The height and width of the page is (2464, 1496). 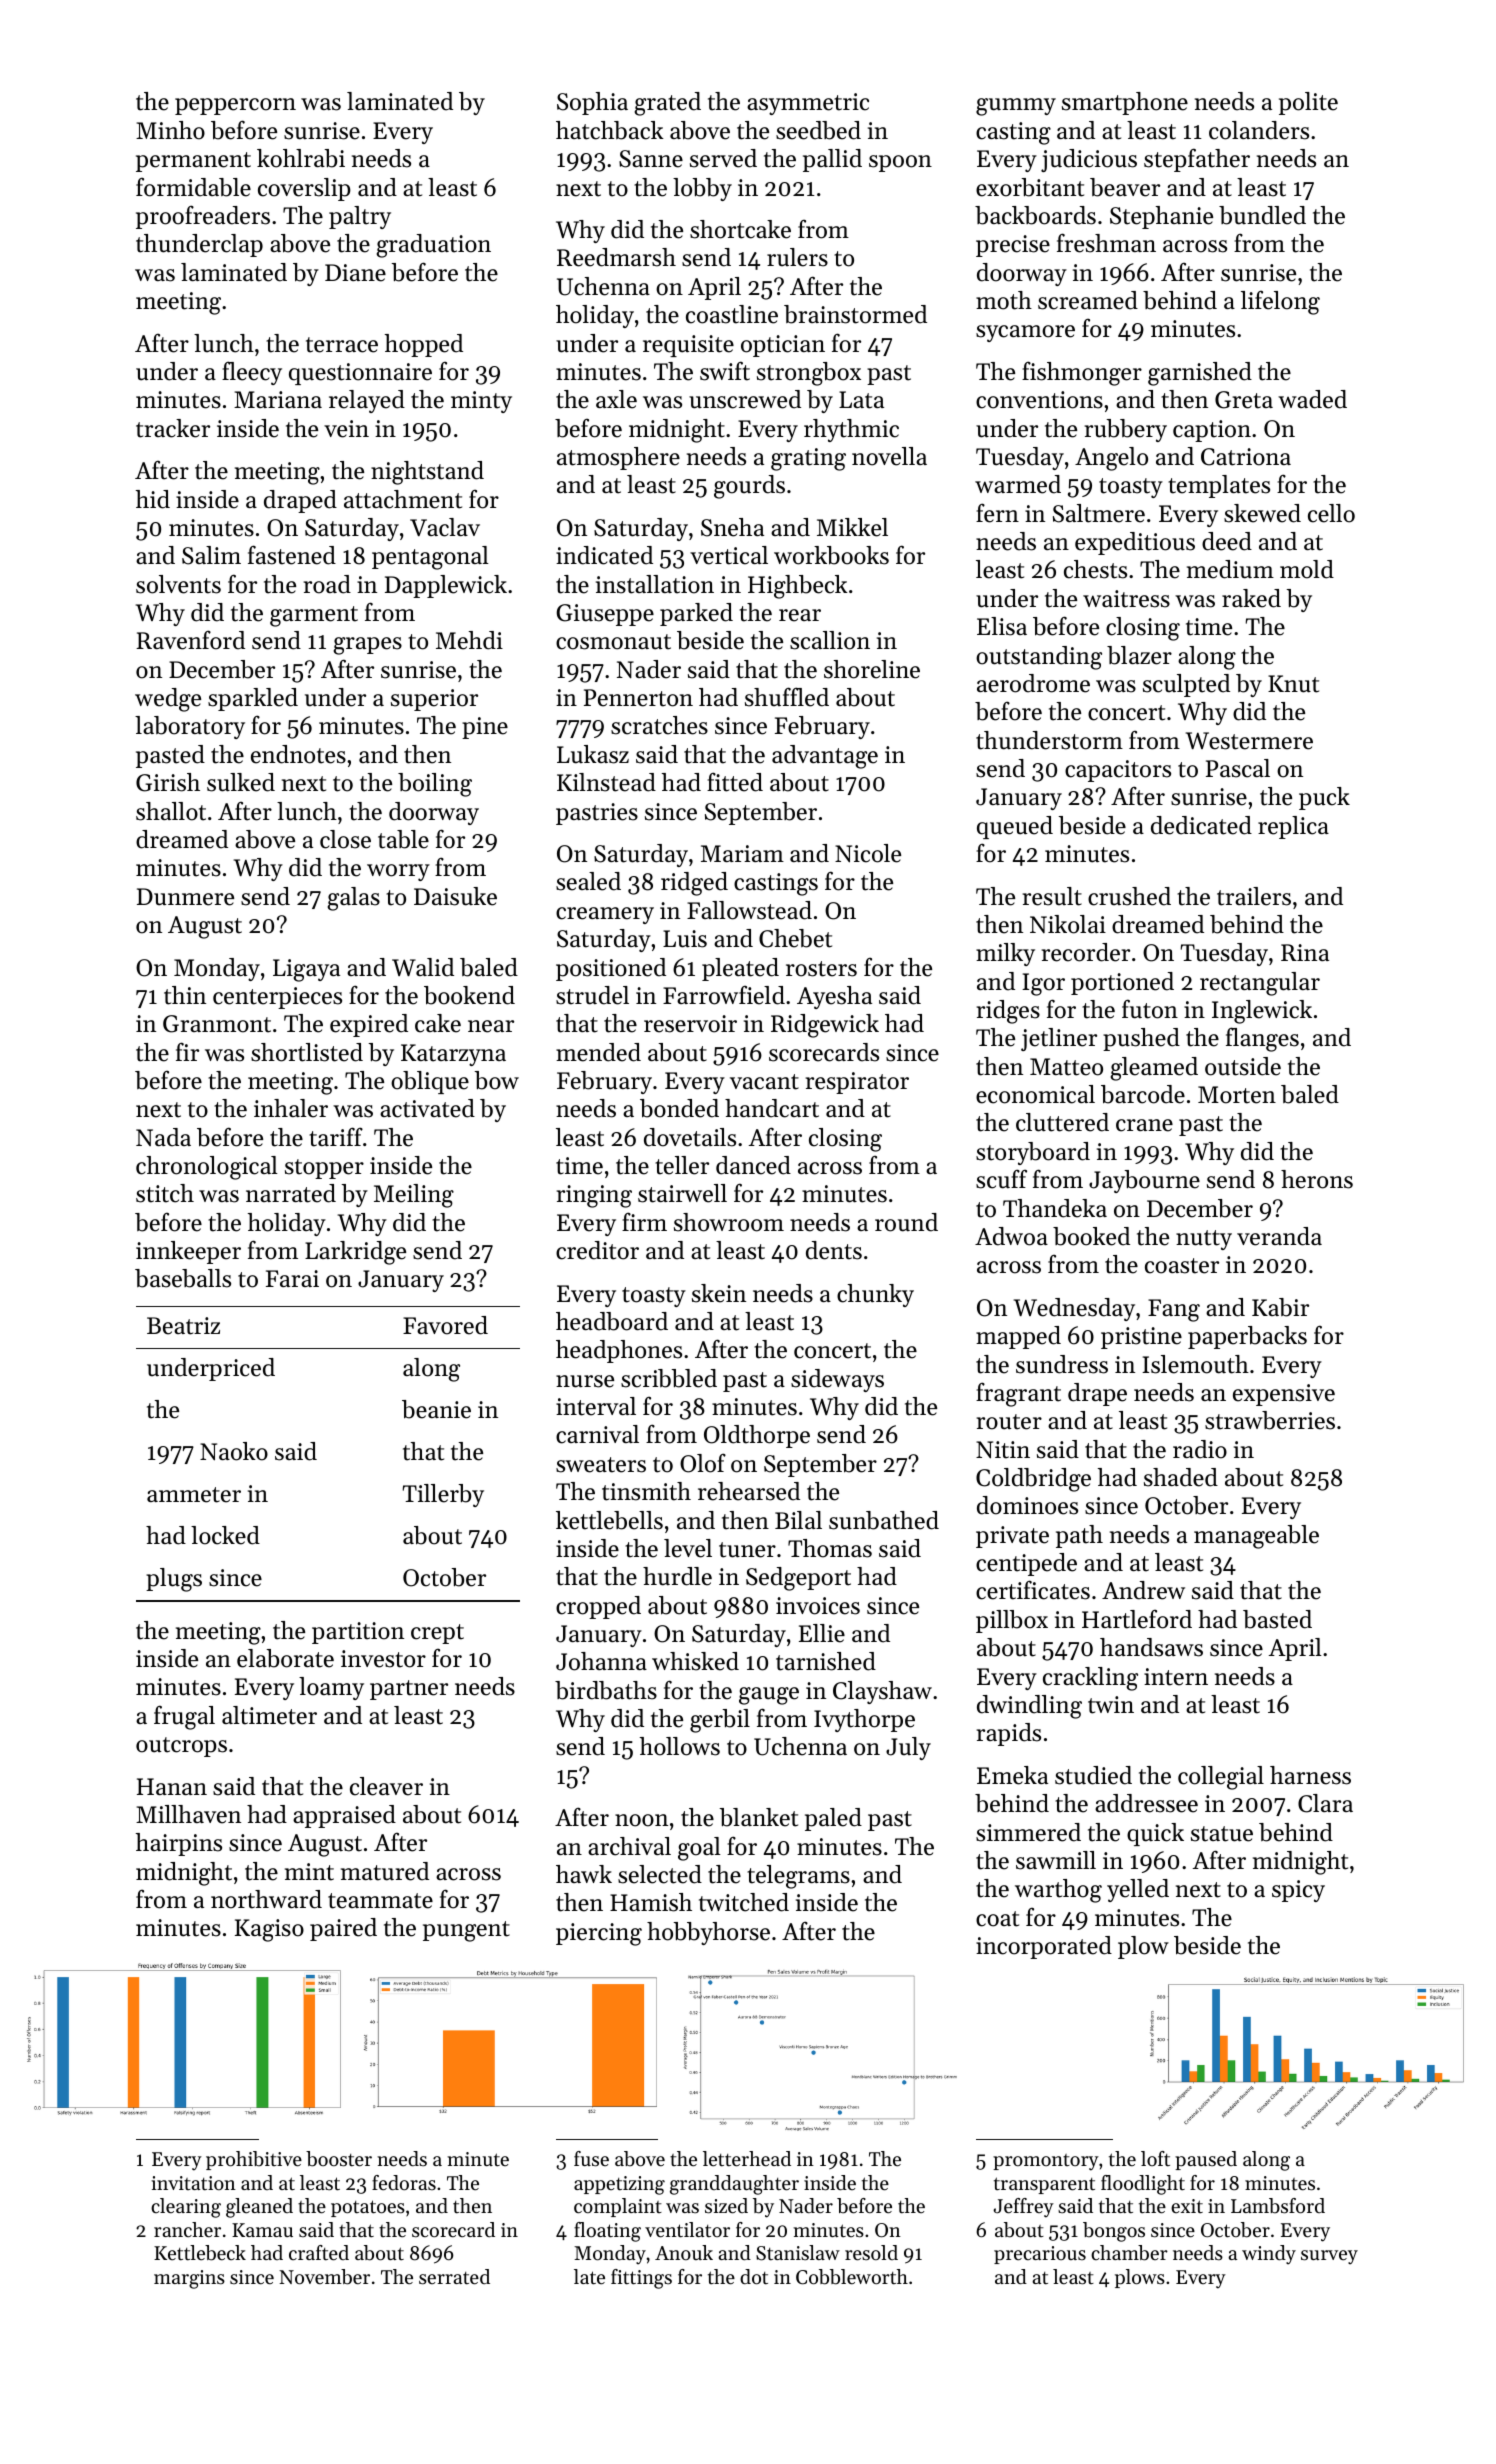 What do you see at coordinates (619, 1351) in the page?
I see `headphones` at bounding box center [619, 1351].
